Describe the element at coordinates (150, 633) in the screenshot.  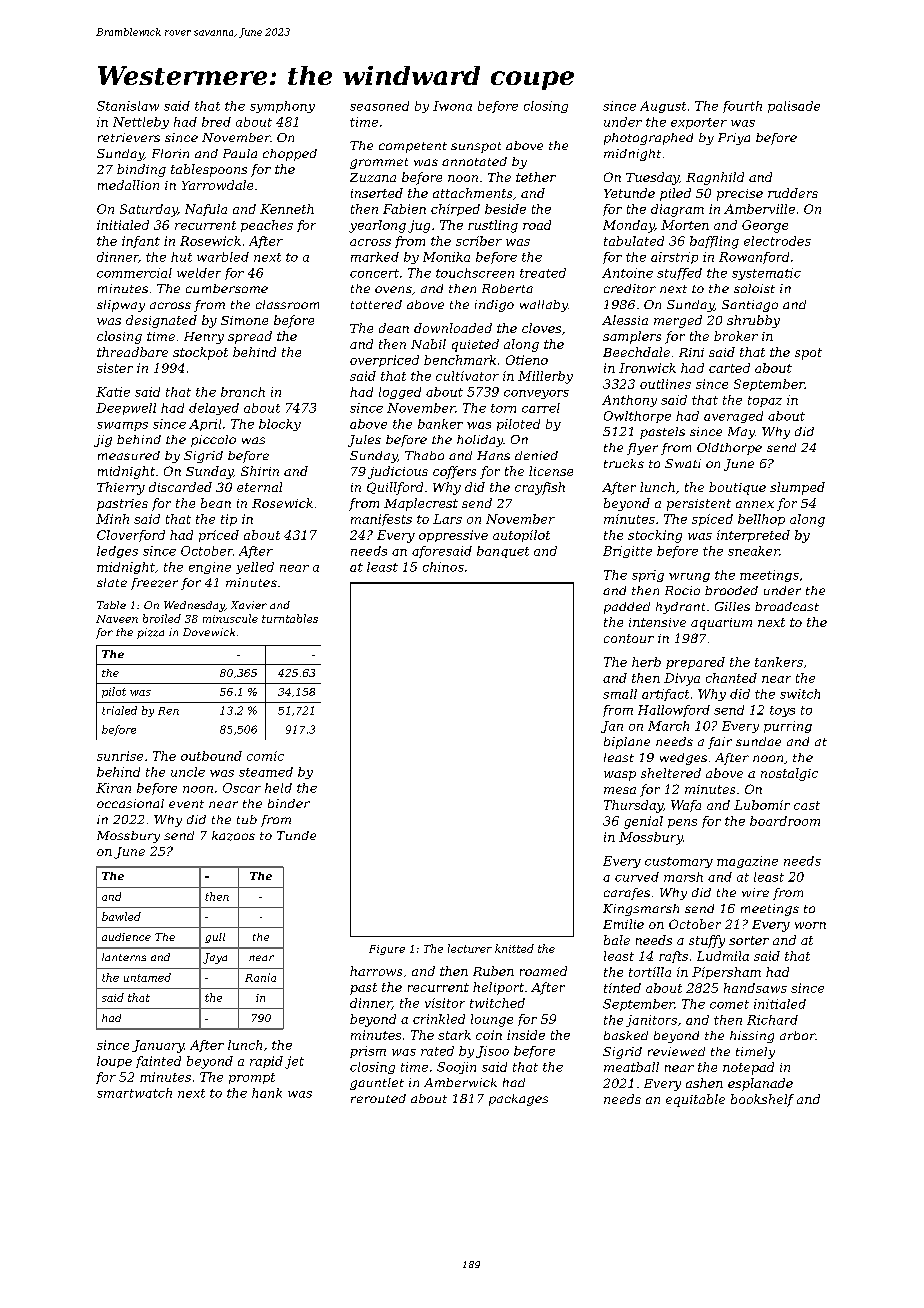
I see `pizza` at that location.
